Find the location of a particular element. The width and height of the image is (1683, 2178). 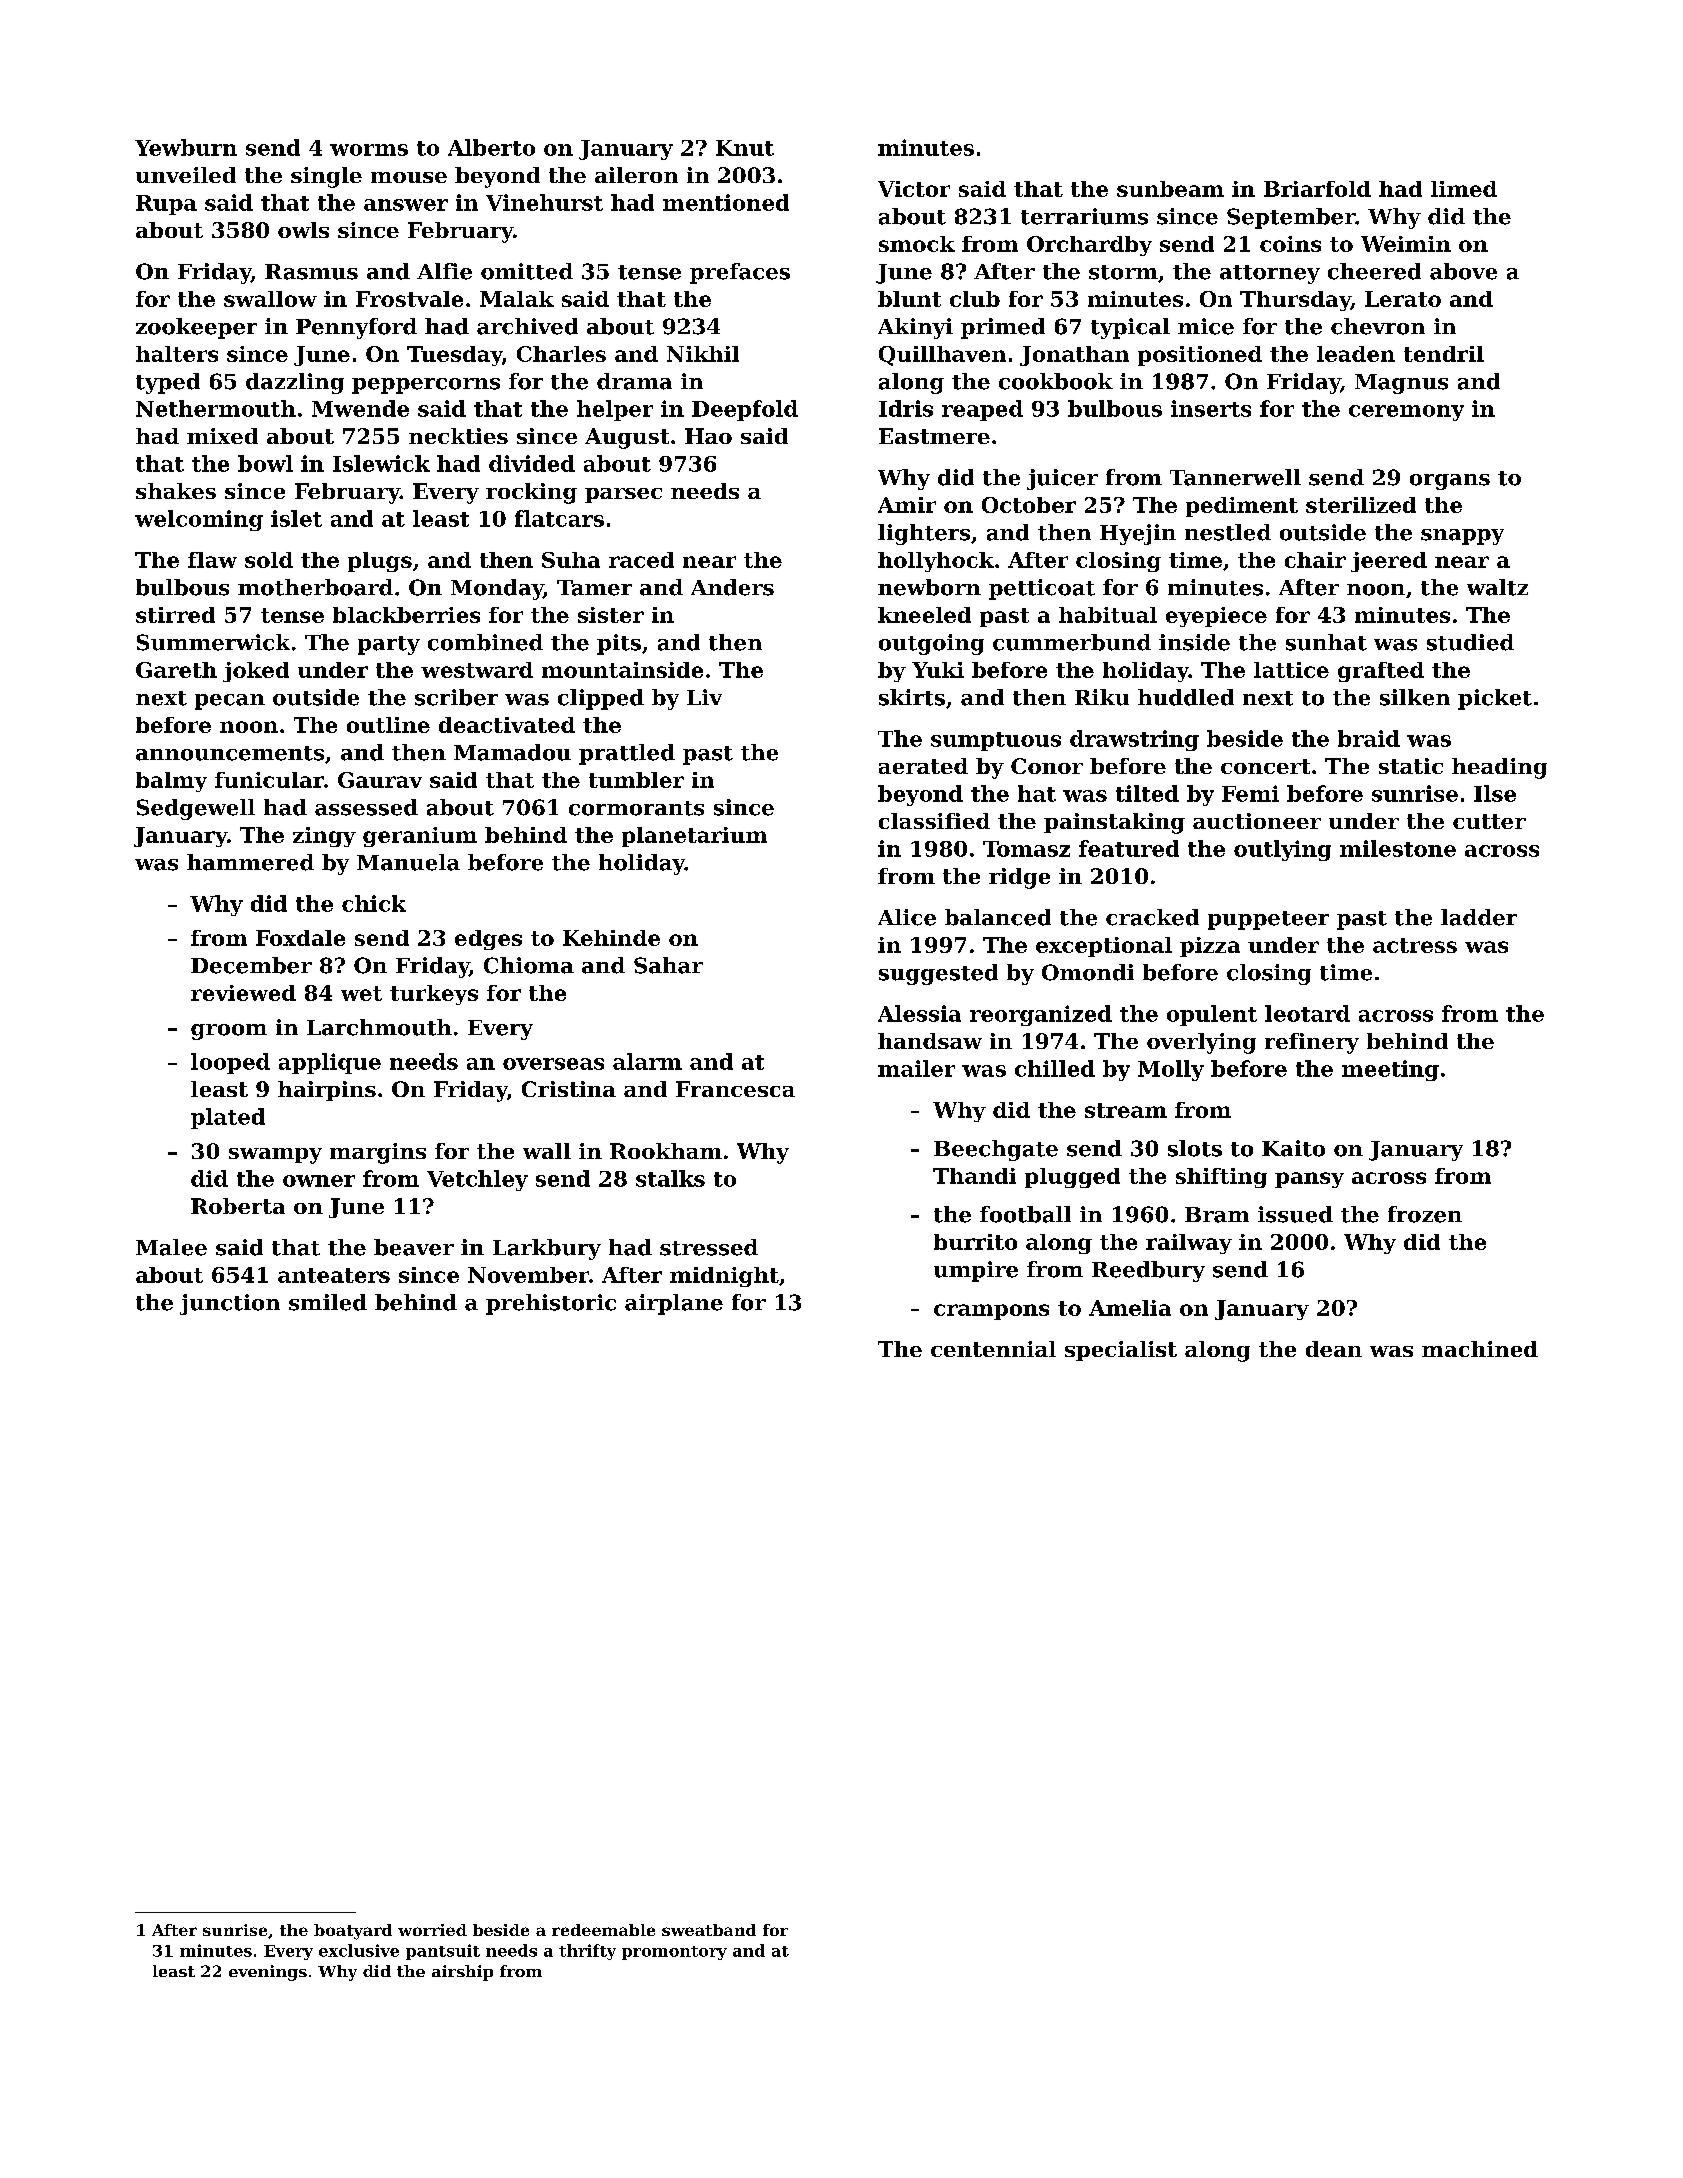

airship is located at coordinates (462, 1973).
